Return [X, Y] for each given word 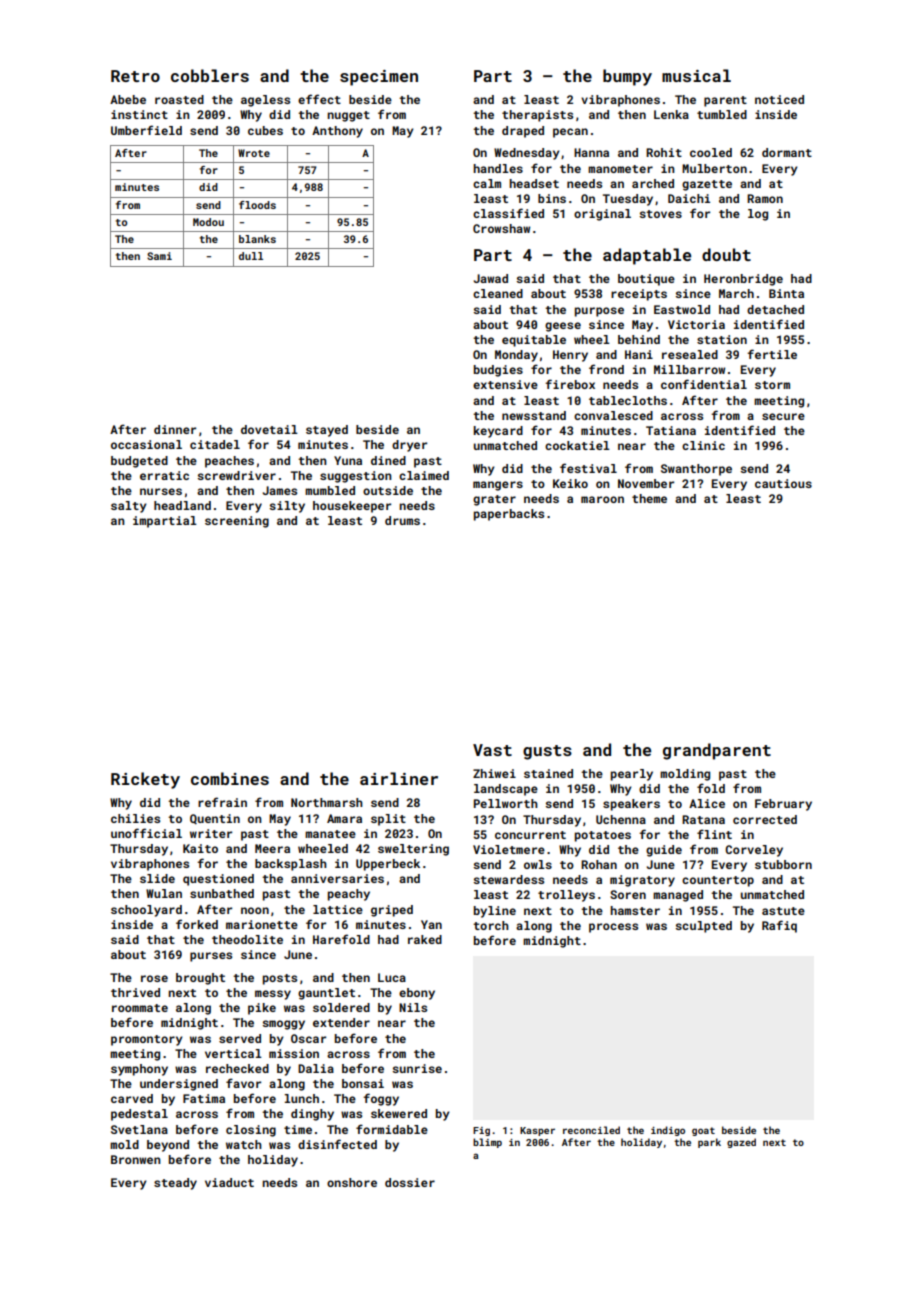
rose [154, 978]
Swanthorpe [696, 470]
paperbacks [509, 515]
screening [237, 522]
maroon [602, 499]
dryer [409, 446]
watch [244, 1144]
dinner [175, 429]
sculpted [703, 927]
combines [230, 778]
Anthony [337, 132]
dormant [787, 152]
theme [649, 498]
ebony [417, 994]
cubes [265, 130]
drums [402, 520]
